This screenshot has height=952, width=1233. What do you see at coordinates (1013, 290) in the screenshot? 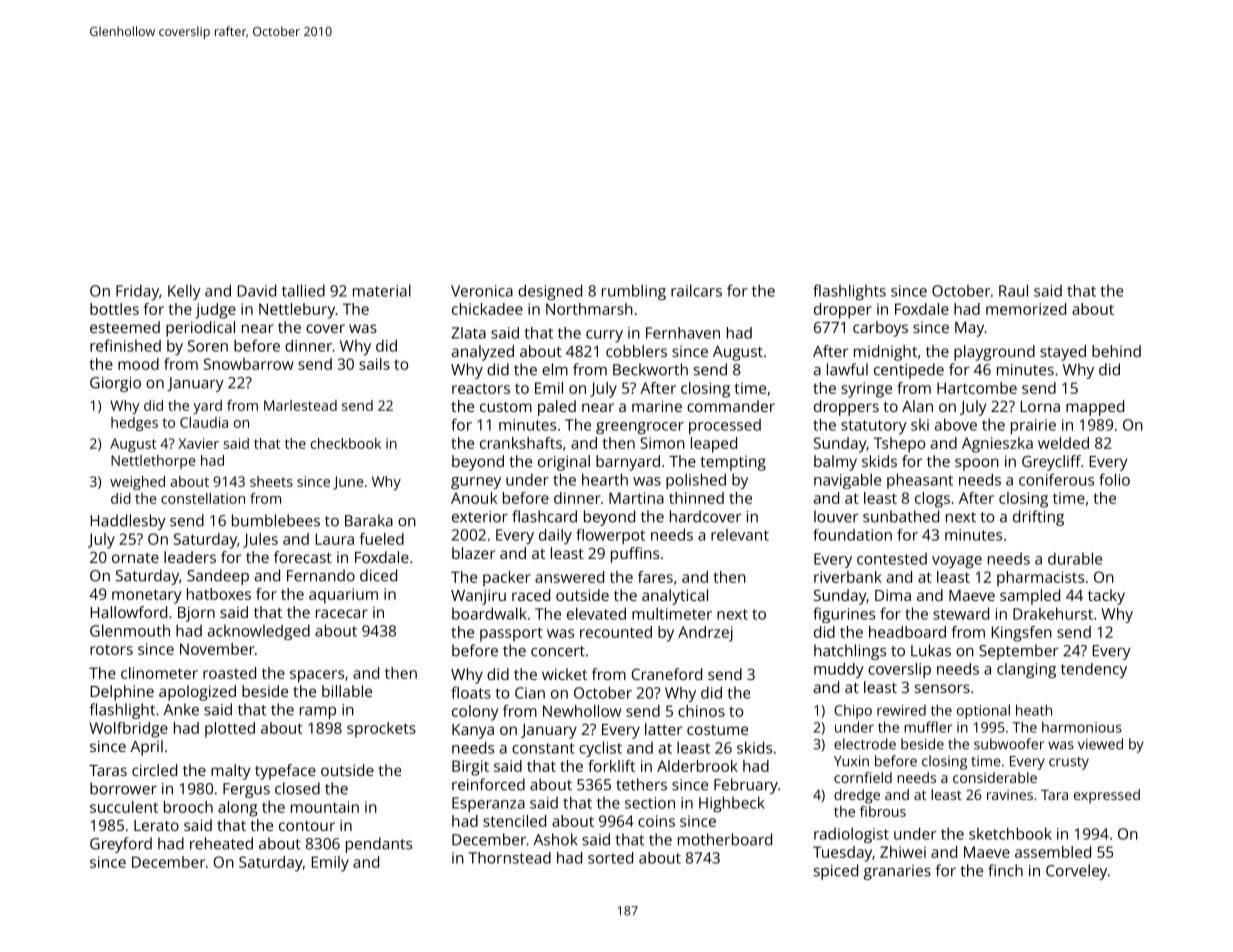
I see `Raul` at bounding box center [1013, 290].
